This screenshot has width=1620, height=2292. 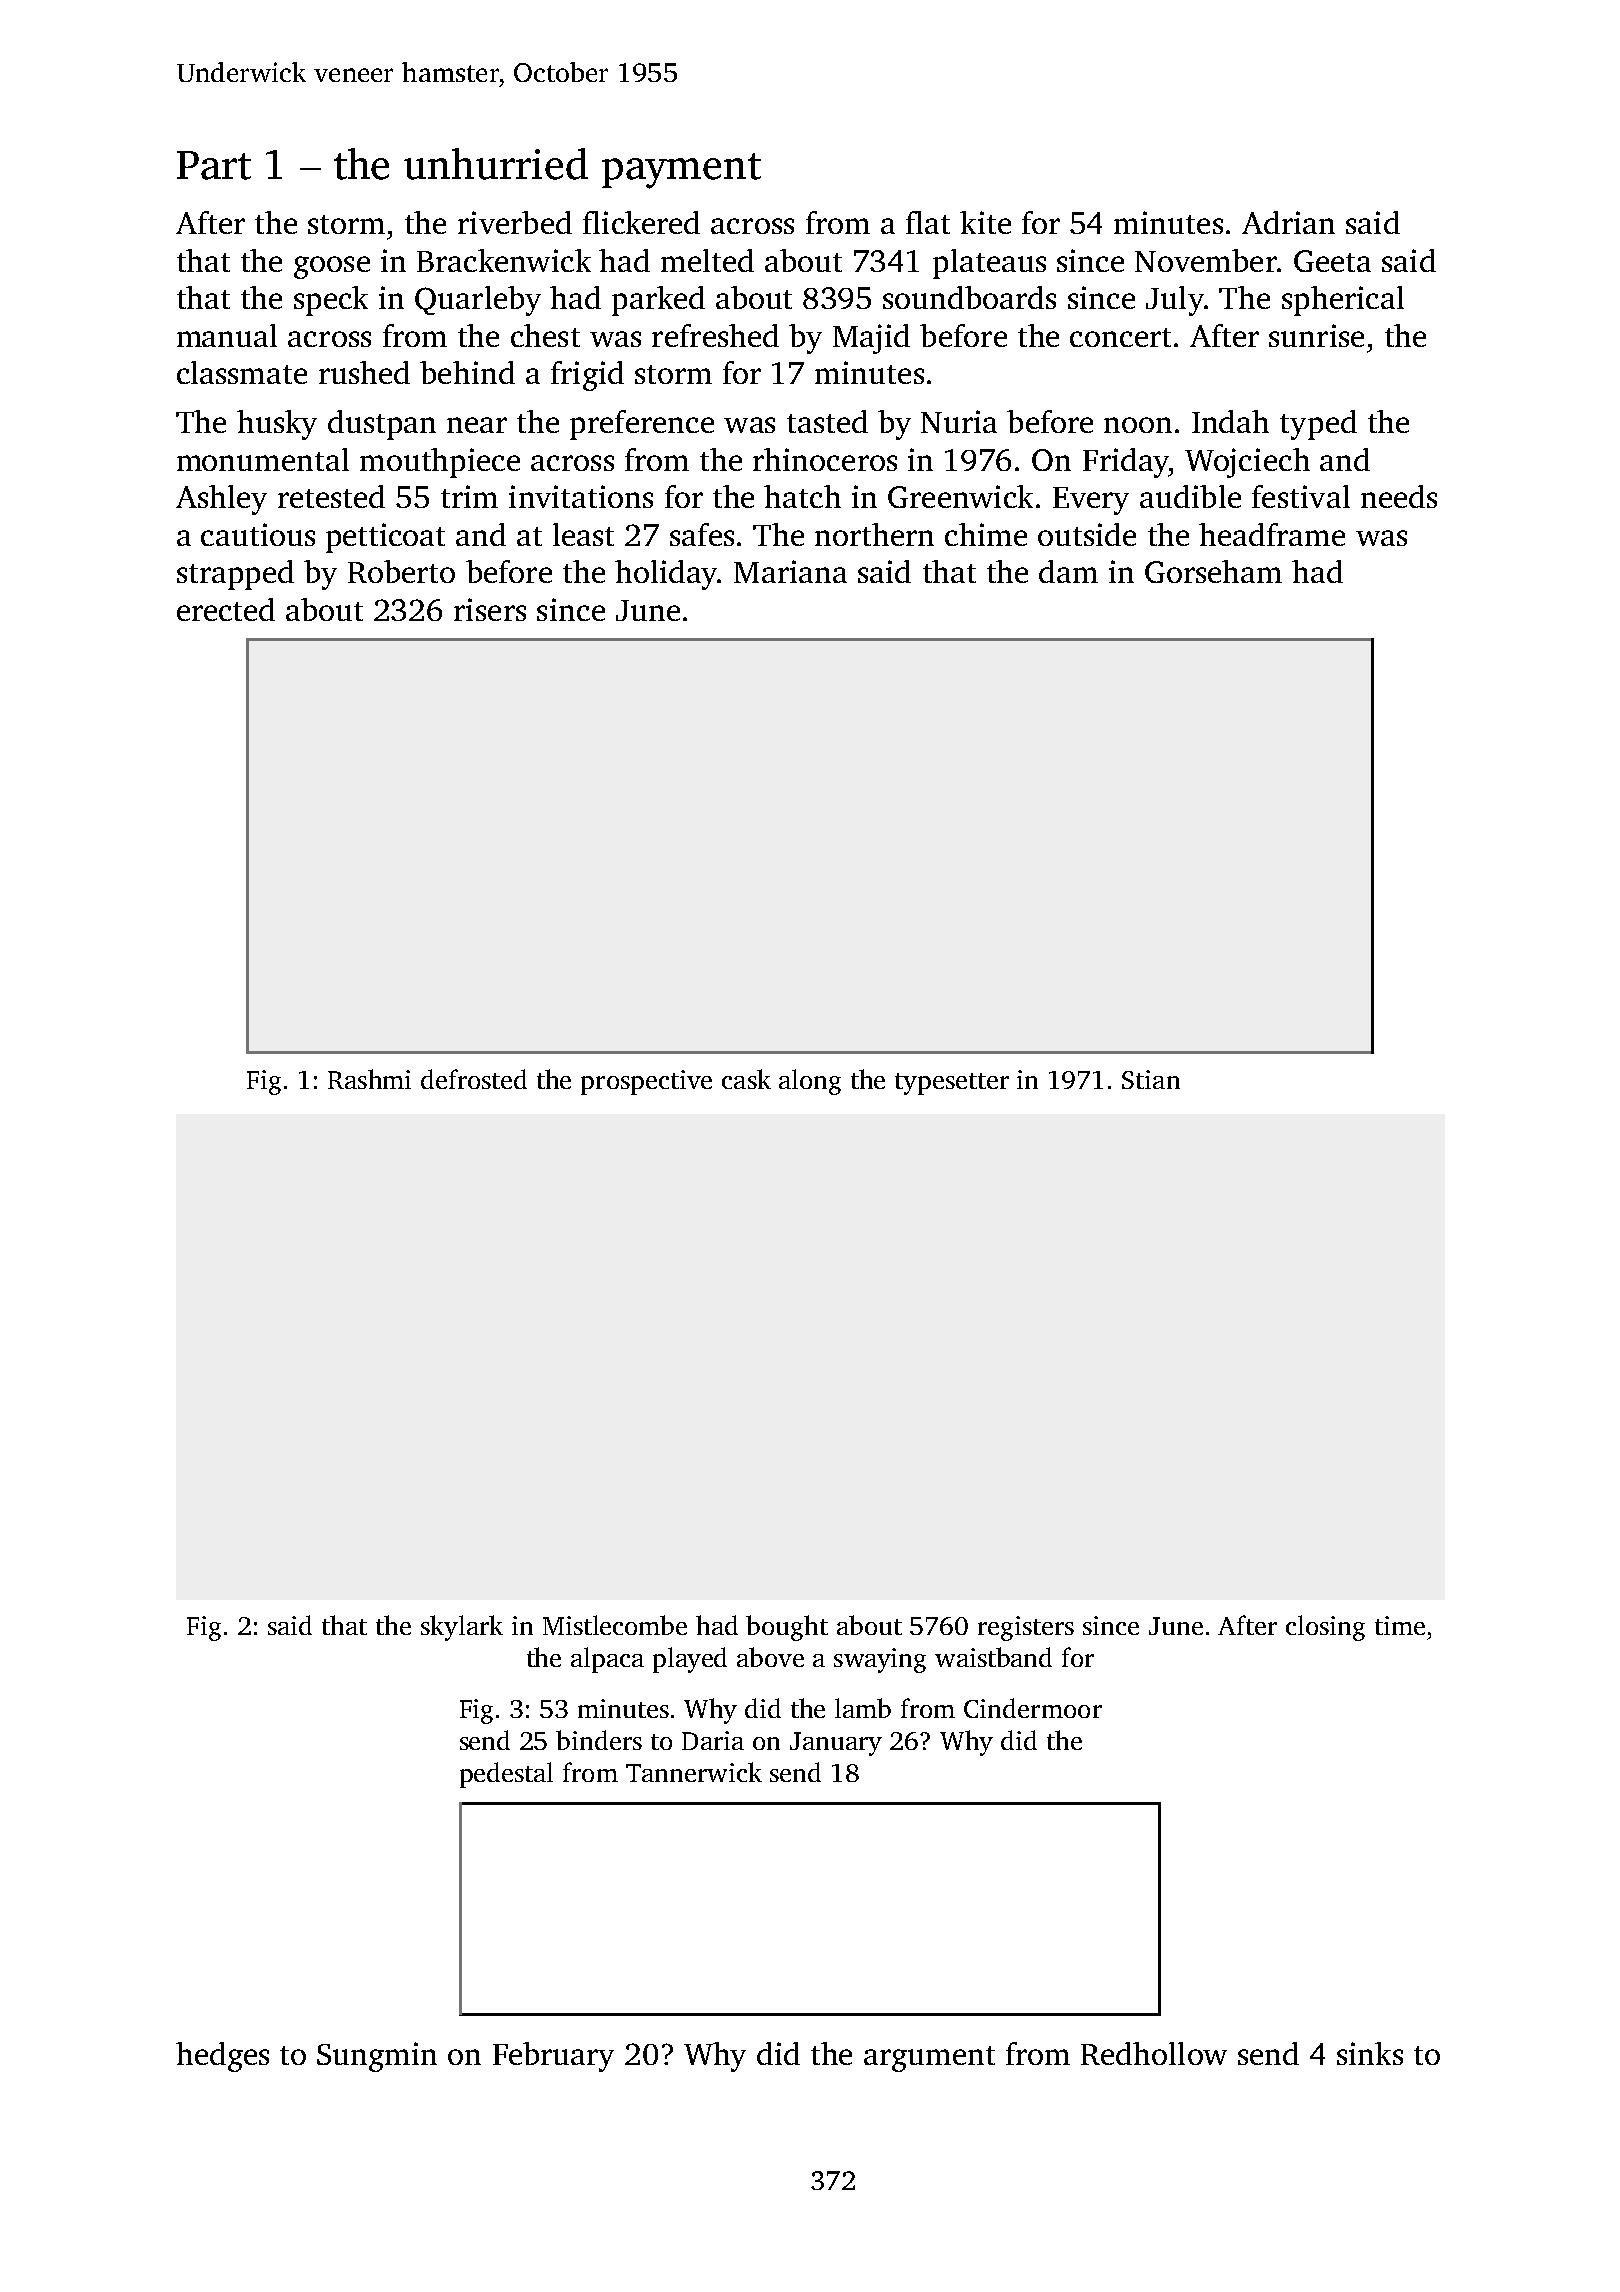 I want to click on behind, so click(x=467, y=372).
